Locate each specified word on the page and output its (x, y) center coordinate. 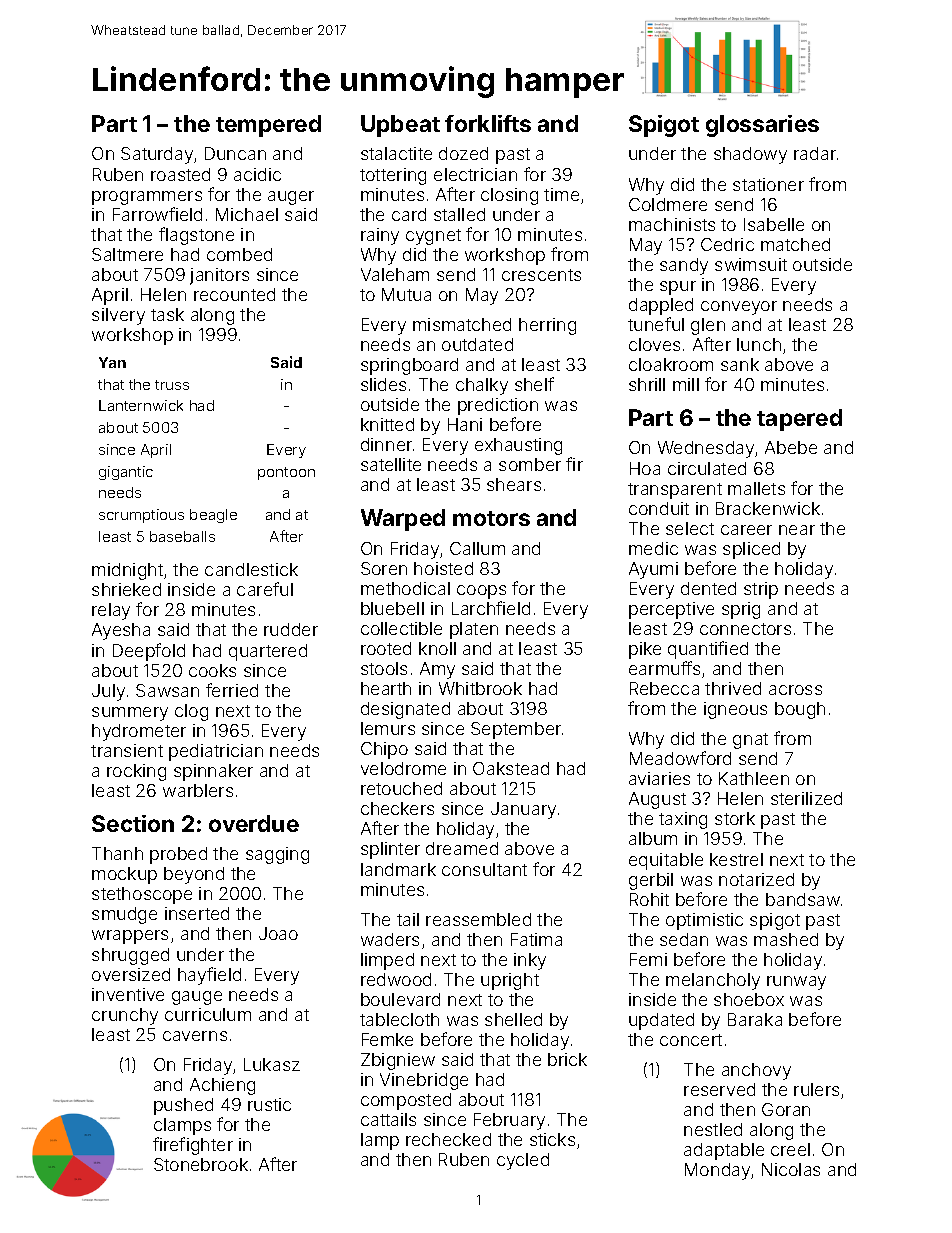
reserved (719, 1089)
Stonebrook (201, 1164)
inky (530, 961)
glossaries (762, 126)
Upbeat (400, 126)
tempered (268, 126)
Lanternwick (141, 405)
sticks (552, 1139)
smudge (124, 915)
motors (491, 518)
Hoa (645, 468)
